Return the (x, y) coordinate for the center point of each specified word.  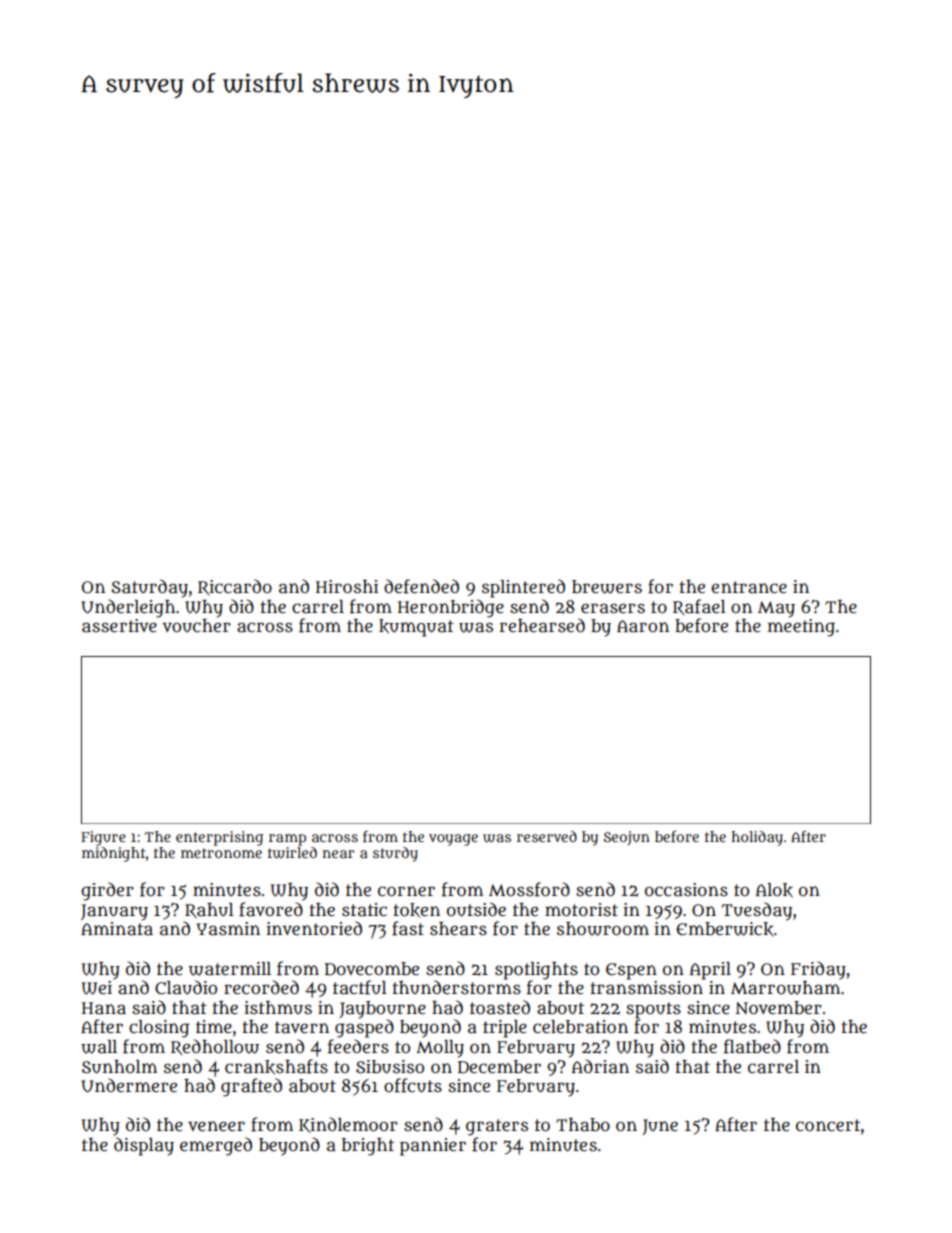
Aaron (643, 626)
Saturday (149, 588)
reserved (547, 836)
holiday (757, 838)
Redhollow (215, 1047)
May (776, 609)
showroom (603, 929)
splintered (523, 588)
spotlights (536, 971)
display (144, 1146)
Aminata (117, 929)
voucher (196, 626)
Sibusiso (390, 1067)
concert (828, 1125)
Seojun (627, 838)
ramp (287, 840)
